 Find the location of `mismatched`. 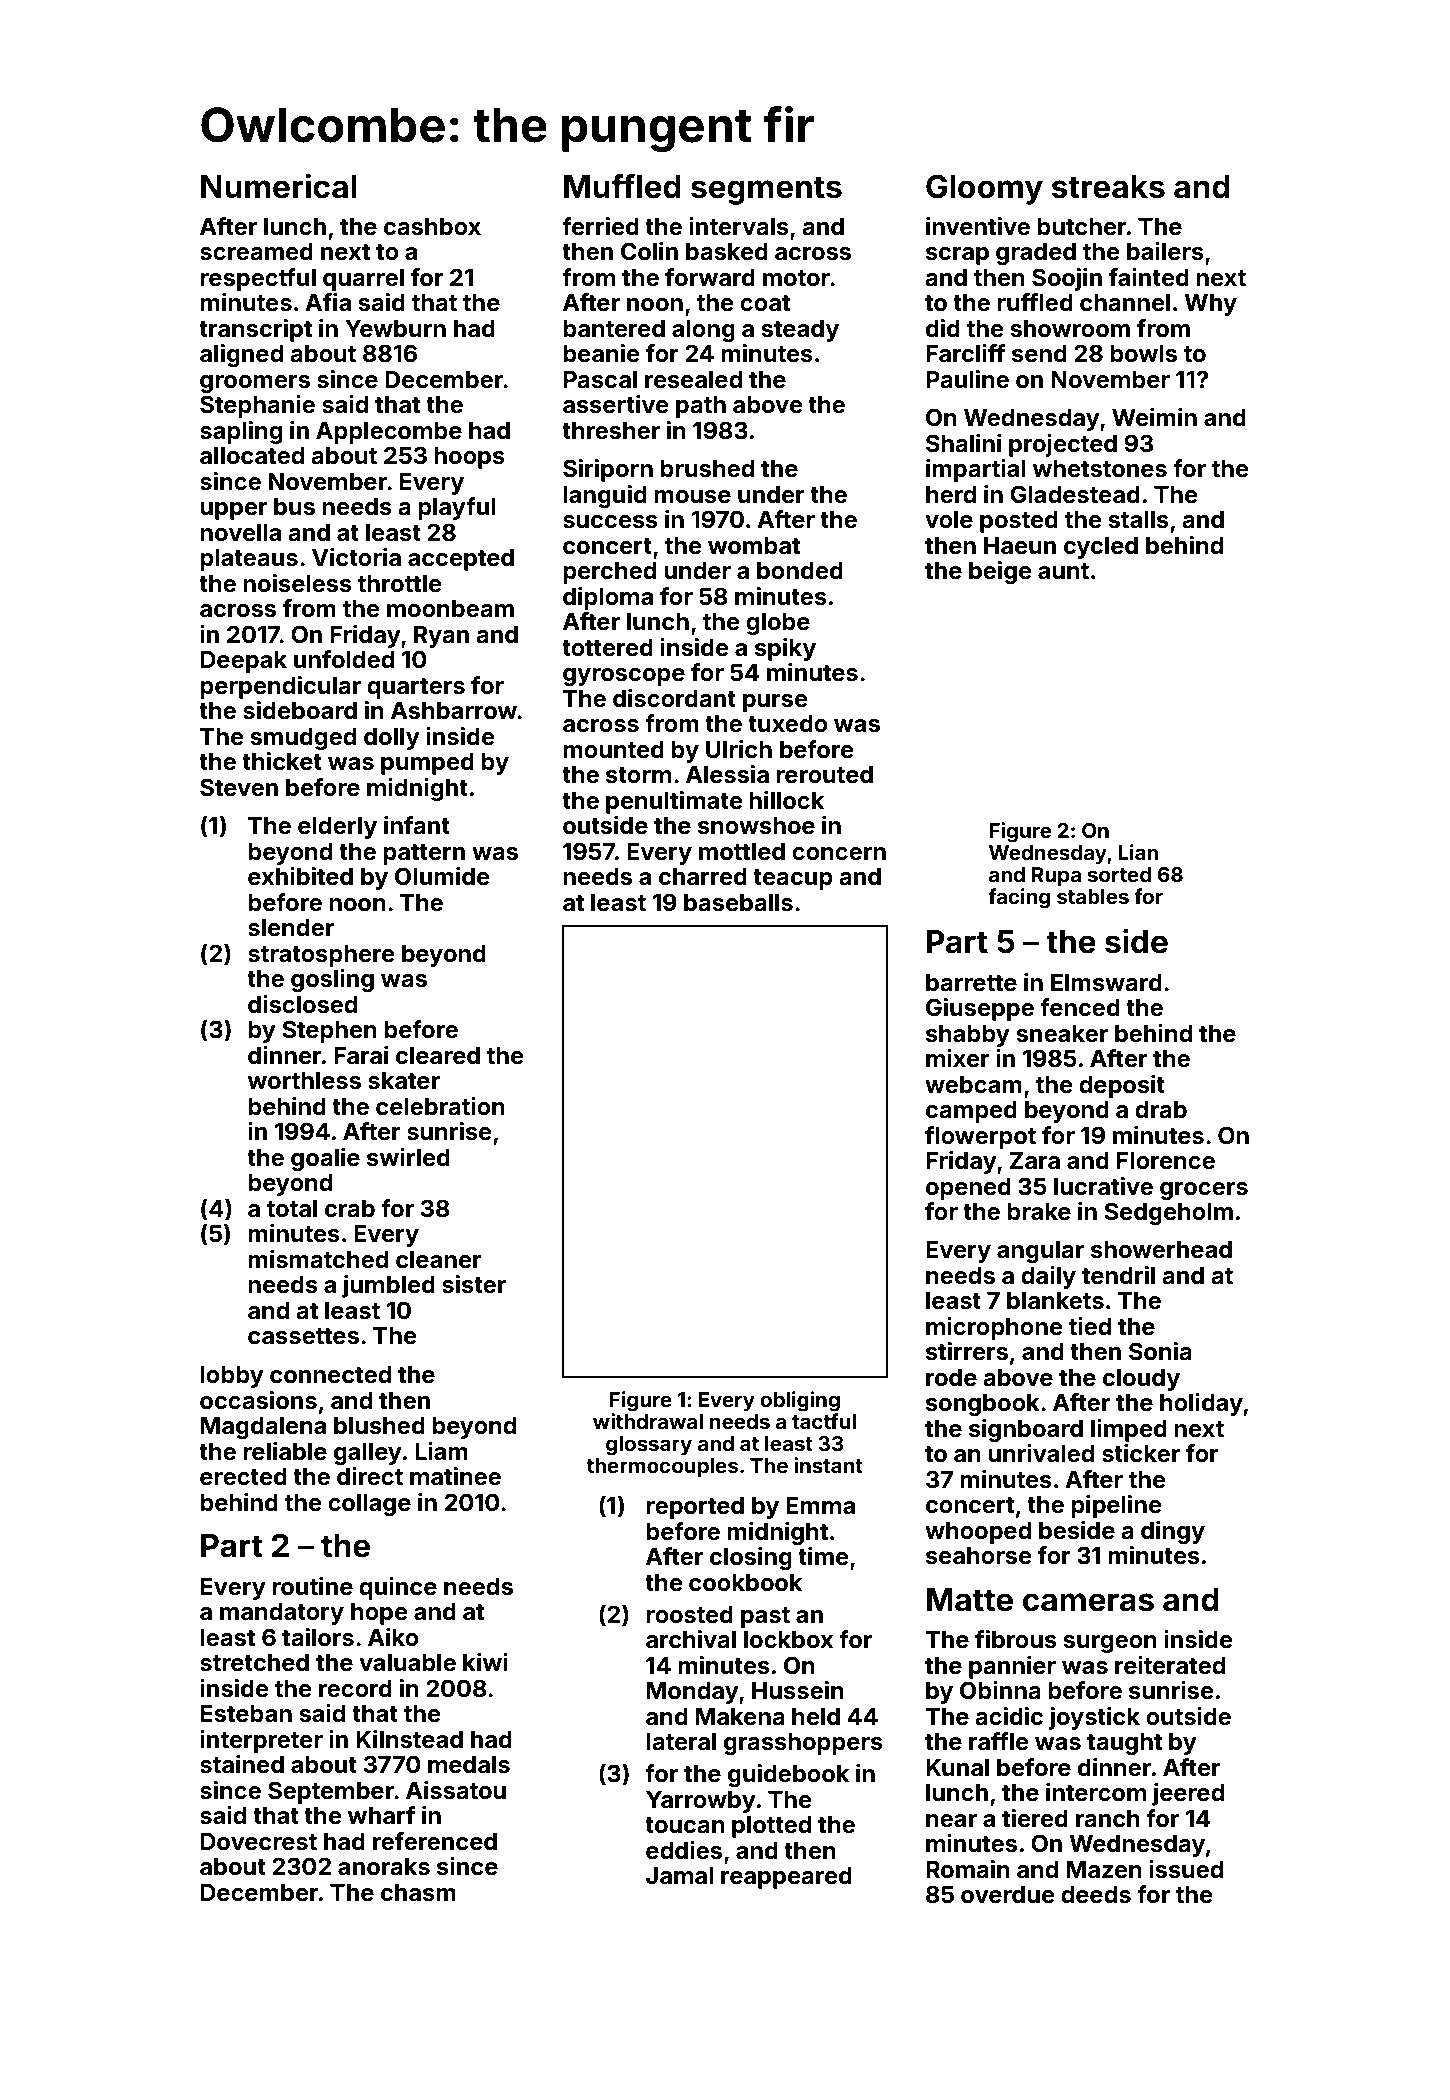

mismatched is located at coordinates (318, 1259).
